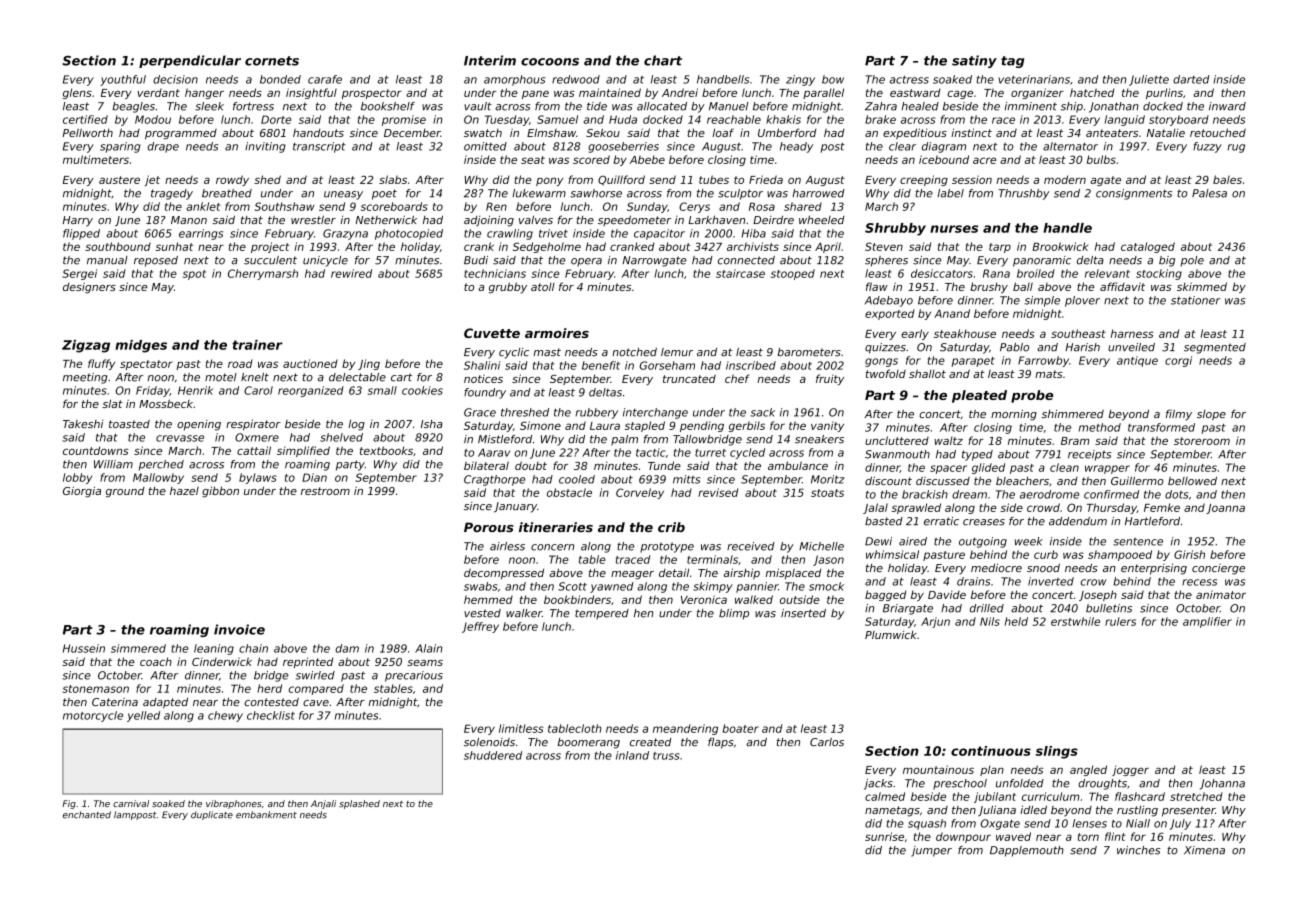  Describe the element at coordinates (165, 703) in the screenshot. I see `adapted` at that location.
